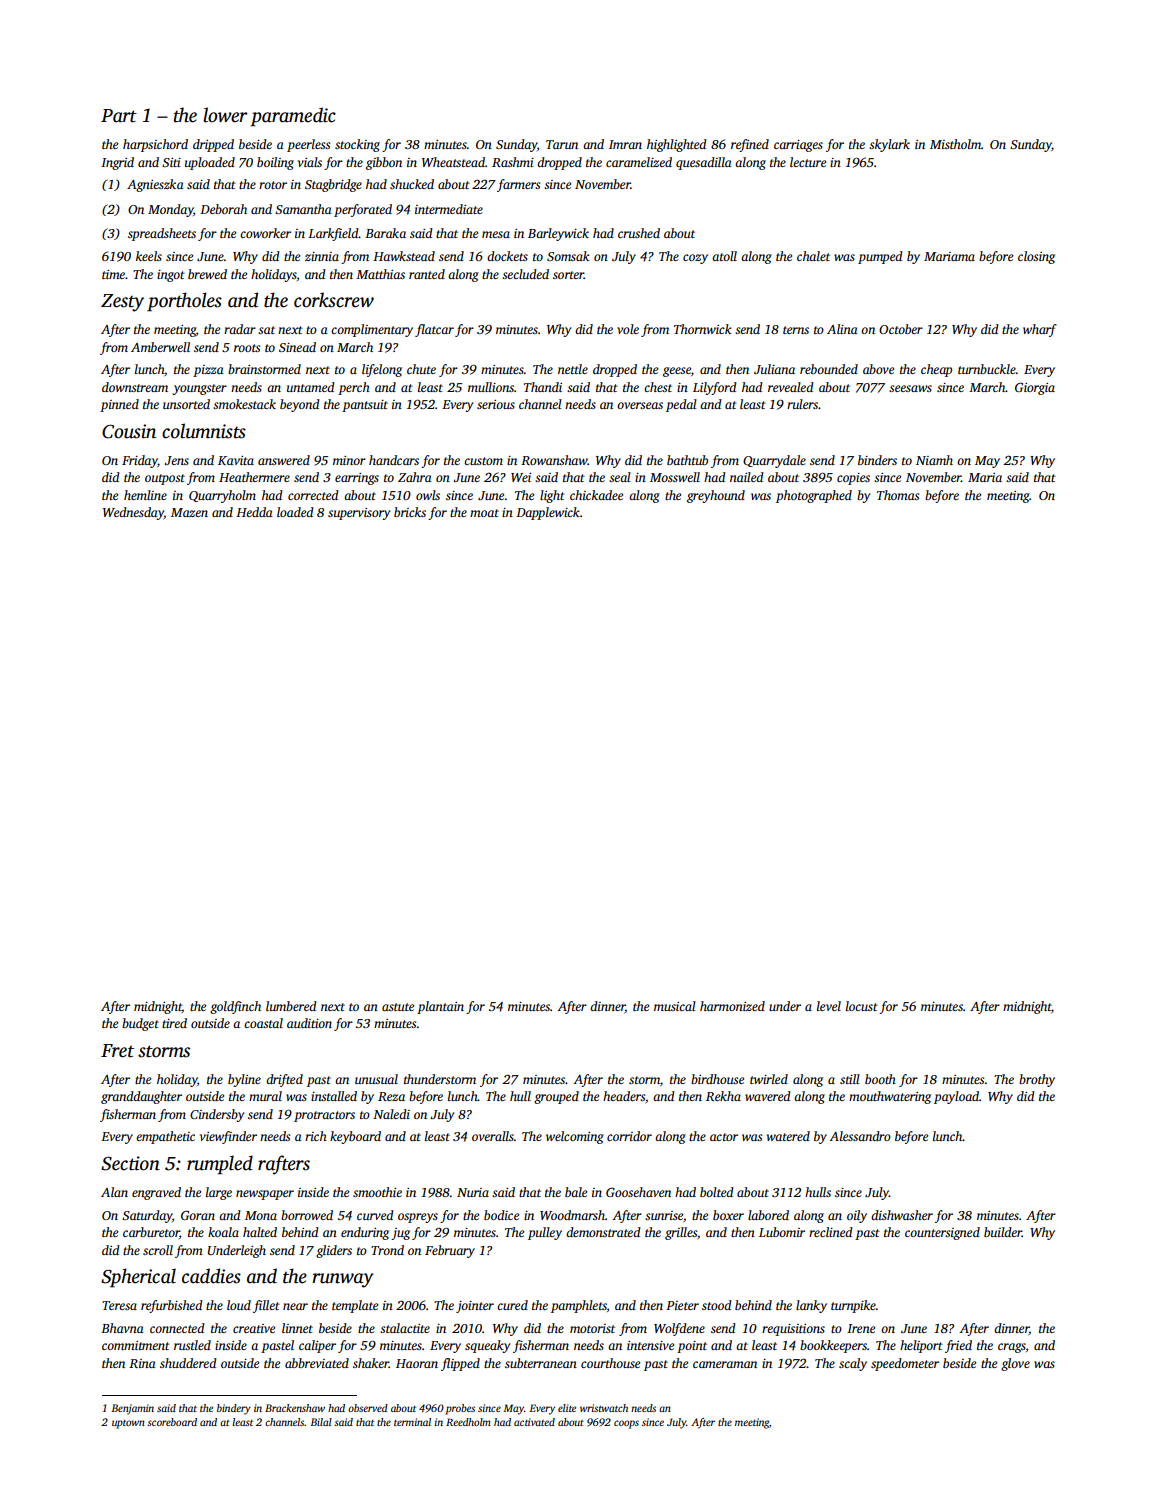 The image size is (1157, 1497). What do you see at coordinates (850, 1079) in the image?
I see `still` at bounding box center [850, 1079].
